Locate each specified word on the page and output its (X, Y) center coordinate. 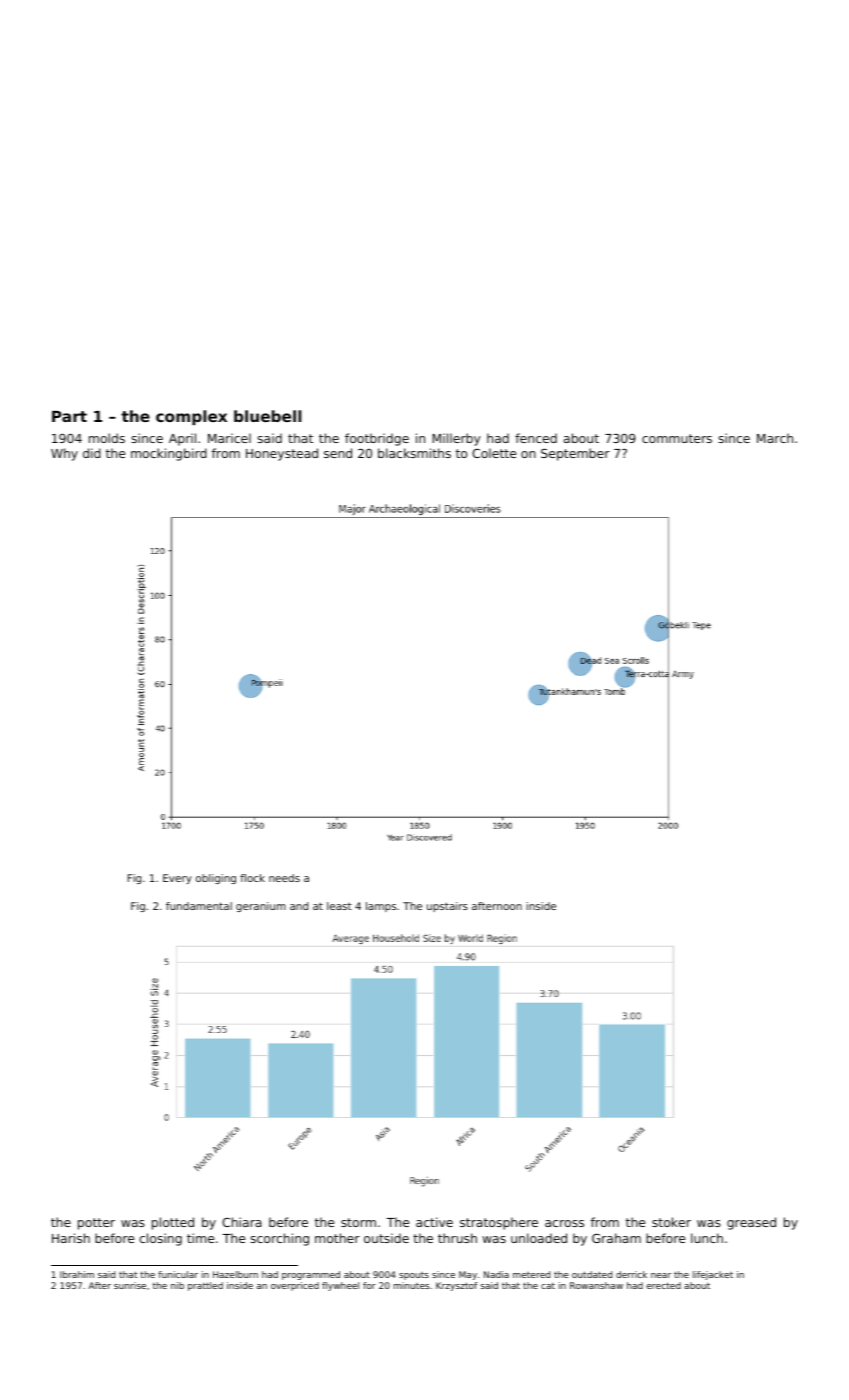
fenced (536, 438)
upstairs (447, 907)
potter (96, 1224)
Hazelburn (235, 1274)
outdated (592, 1274)
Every (177, 879)
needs (284, 878)
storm (358, 1222)
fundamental (199, 906)
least (339, 906)
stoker (671, 1222)
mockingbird (169, 454)
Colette (494, 453)
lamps (381, 907)
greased (751, 1223)
